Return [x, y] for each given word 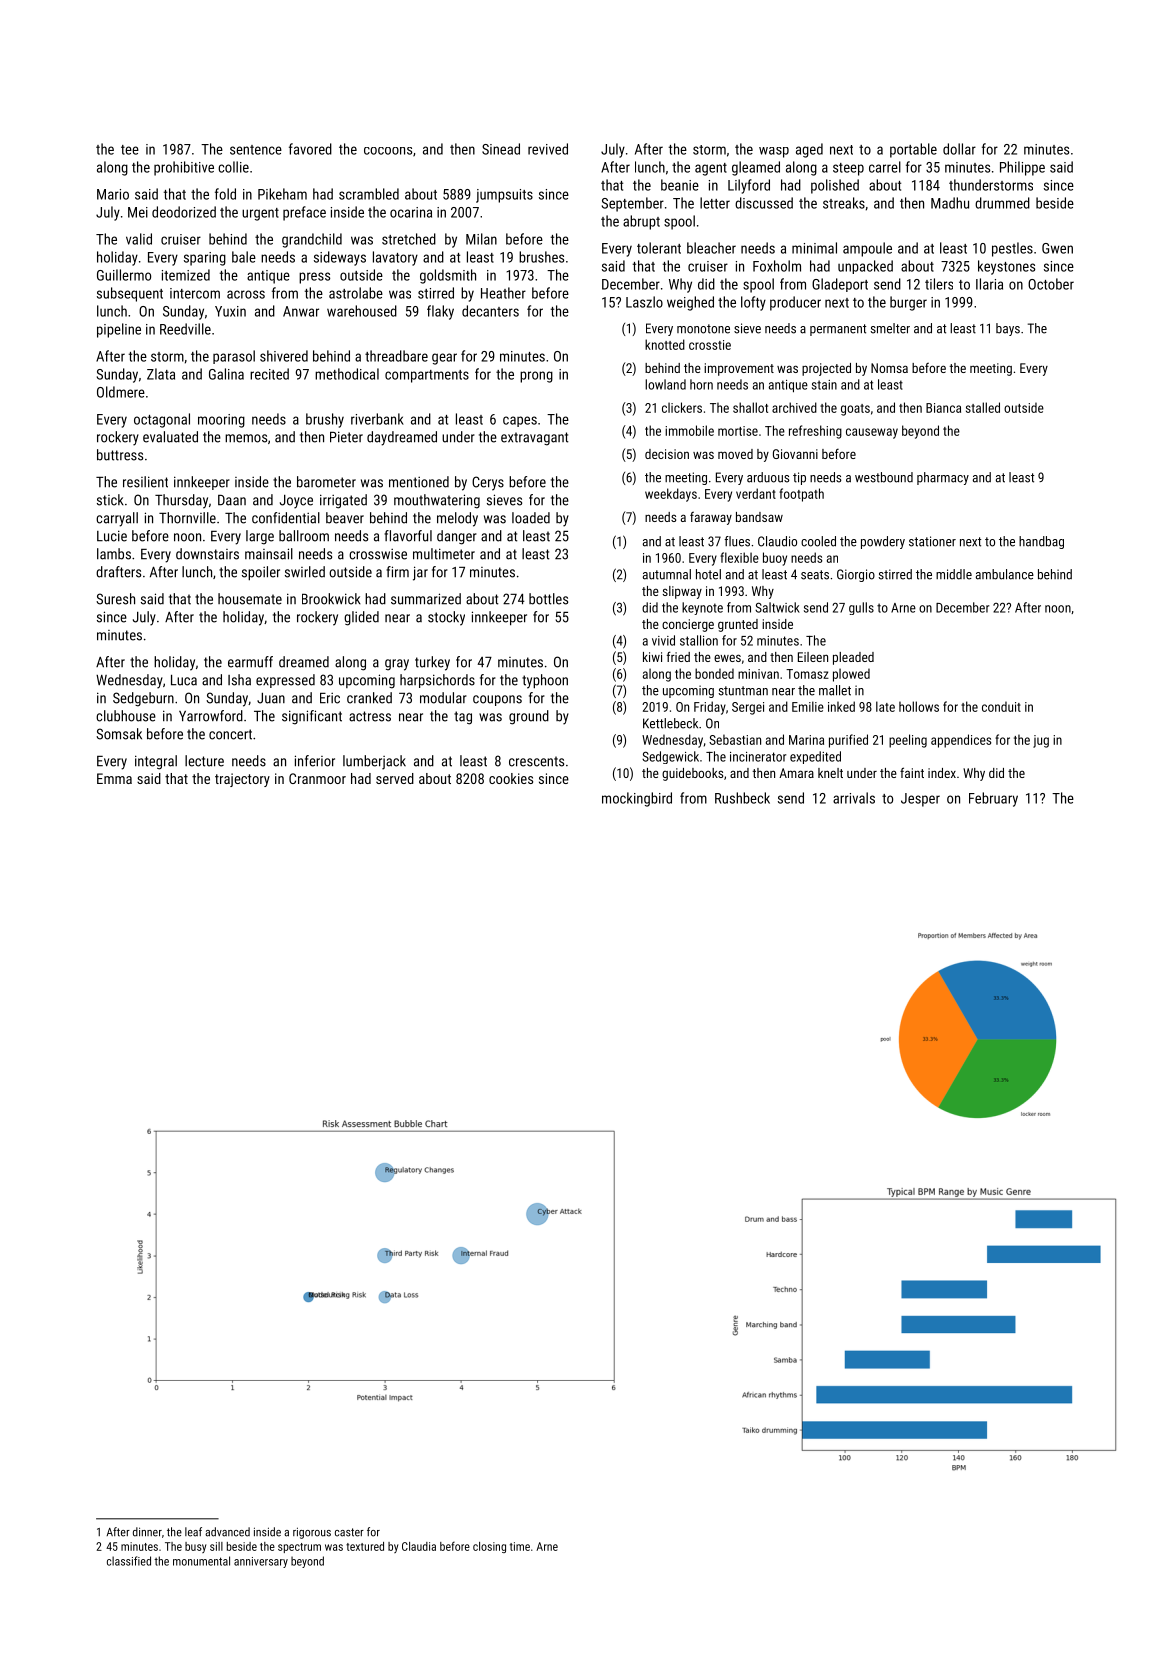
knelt [830, 773]
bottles [548, 599]
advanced [227, 1532]
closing [489, 1547]
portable [913, 150]
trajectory [242, 780]
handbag [1041, 542]
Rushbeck [742, 798]
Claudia [419, 1546]
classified [129, 1561]
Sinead [501, 149]
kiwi [652, 657]
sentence [256, 150]
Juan [271, 698]
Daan [232, 500]
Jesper [920, 800]
